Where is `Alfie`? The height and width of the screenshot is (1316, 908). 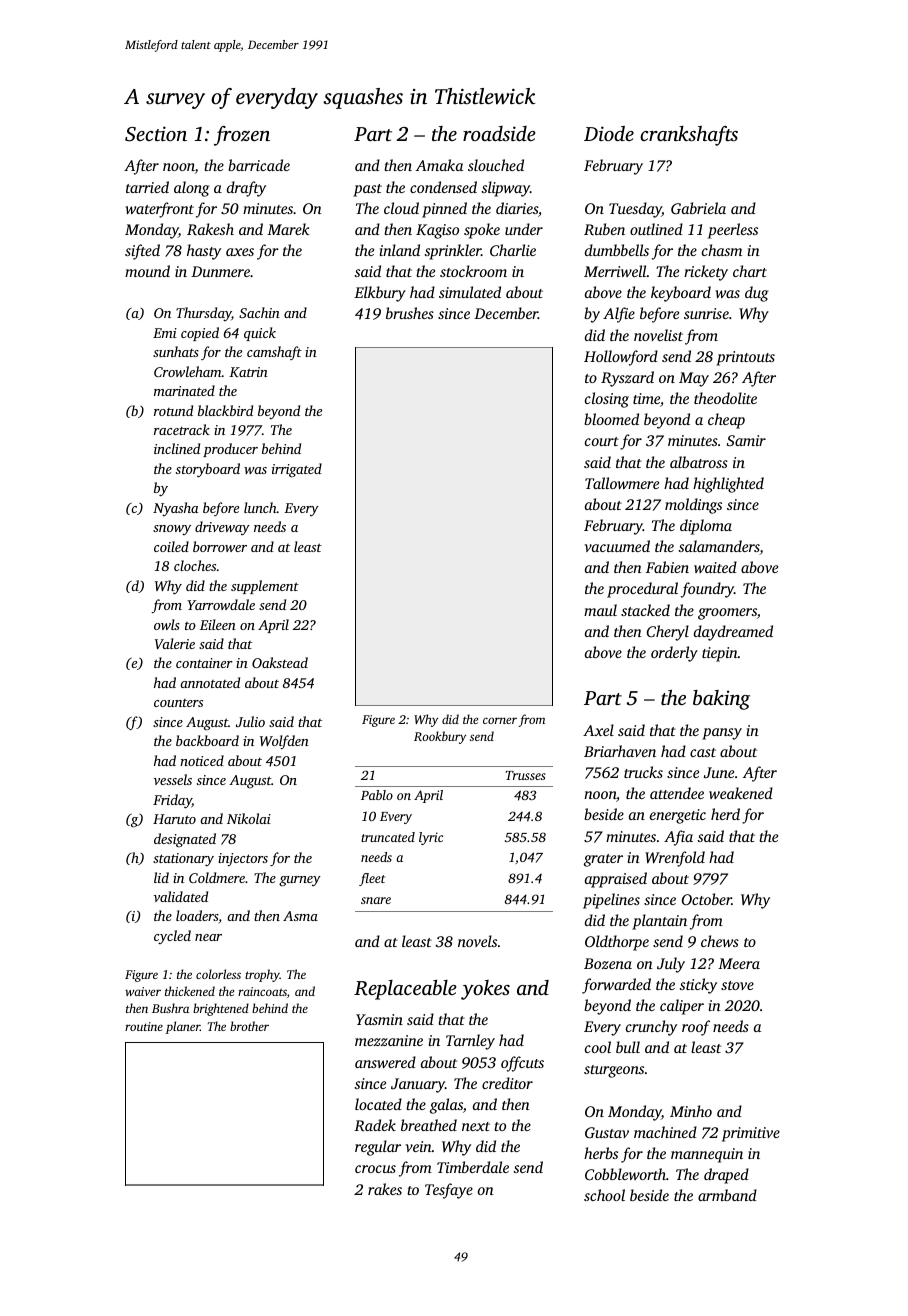 Alfie is located at coordinates (619, 315).
